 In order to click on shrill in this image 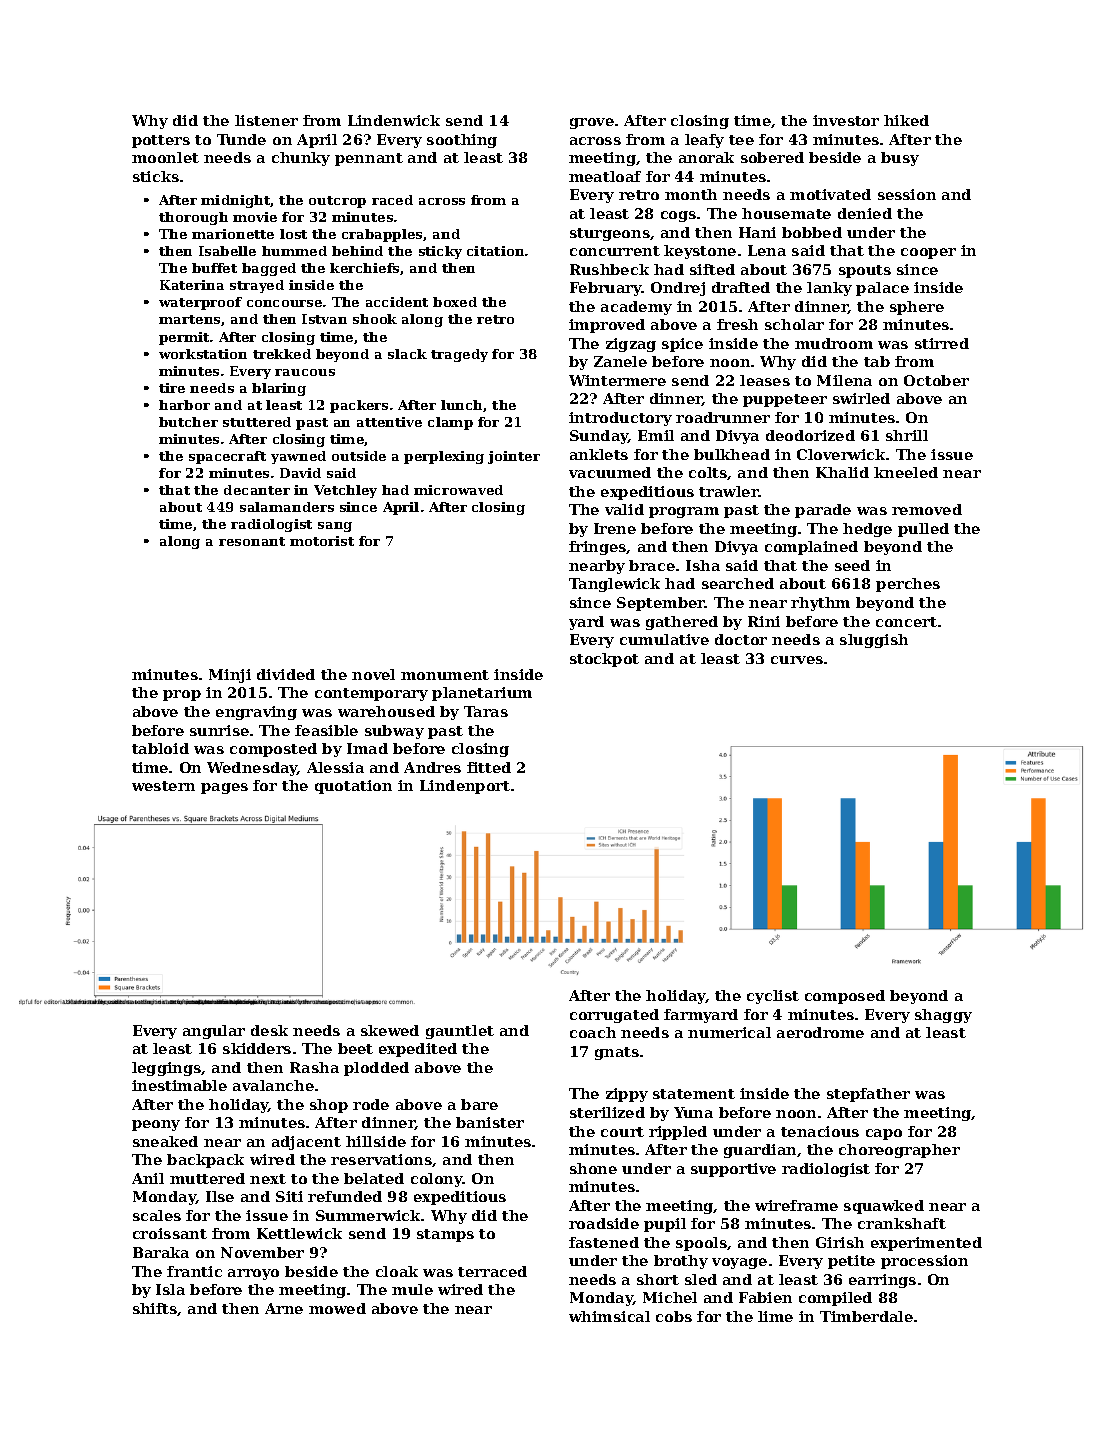, I will do `click(907, 435)`.
